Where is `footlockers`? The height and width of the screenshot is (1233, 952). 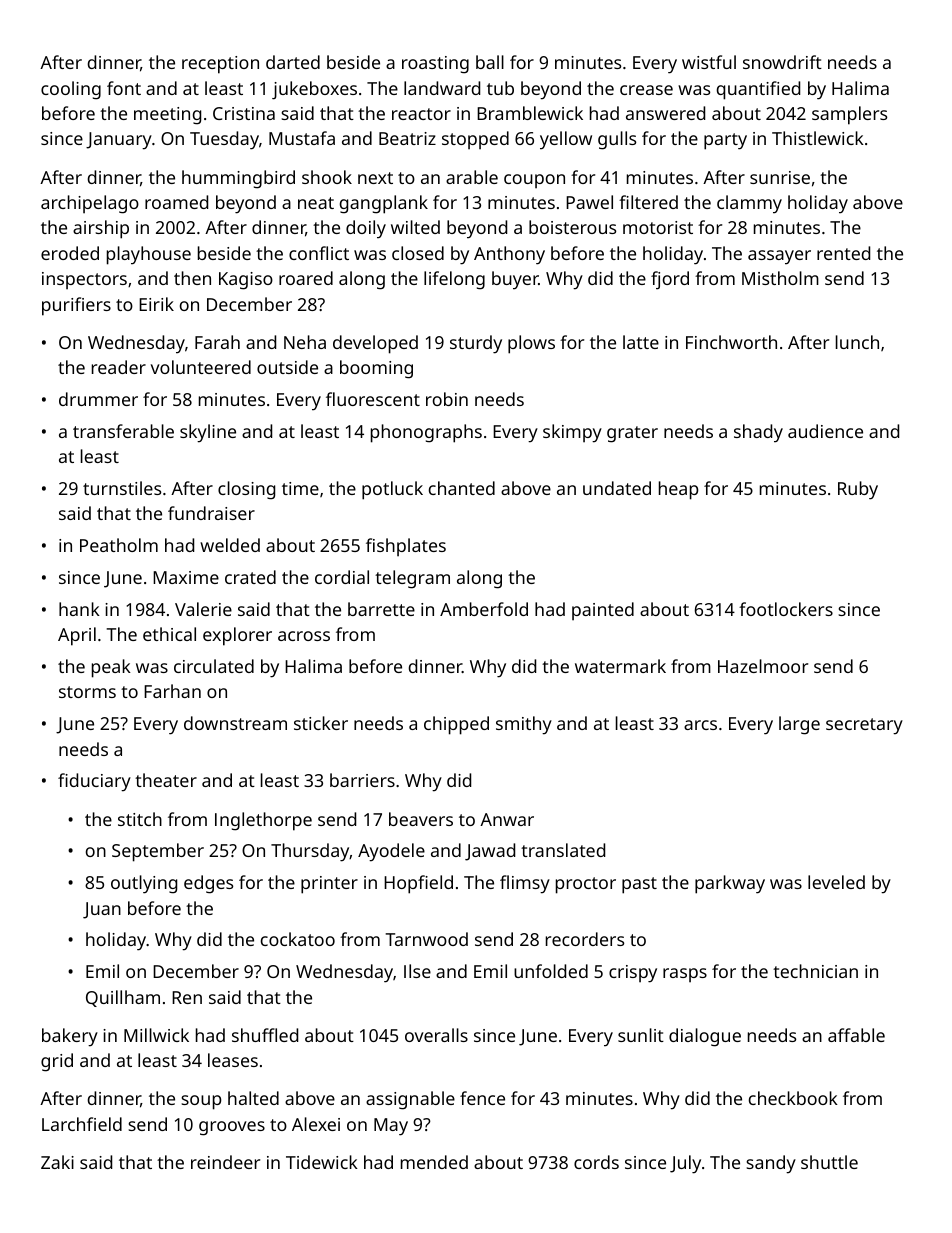
footlockers is located at coordinates (786, 609).
